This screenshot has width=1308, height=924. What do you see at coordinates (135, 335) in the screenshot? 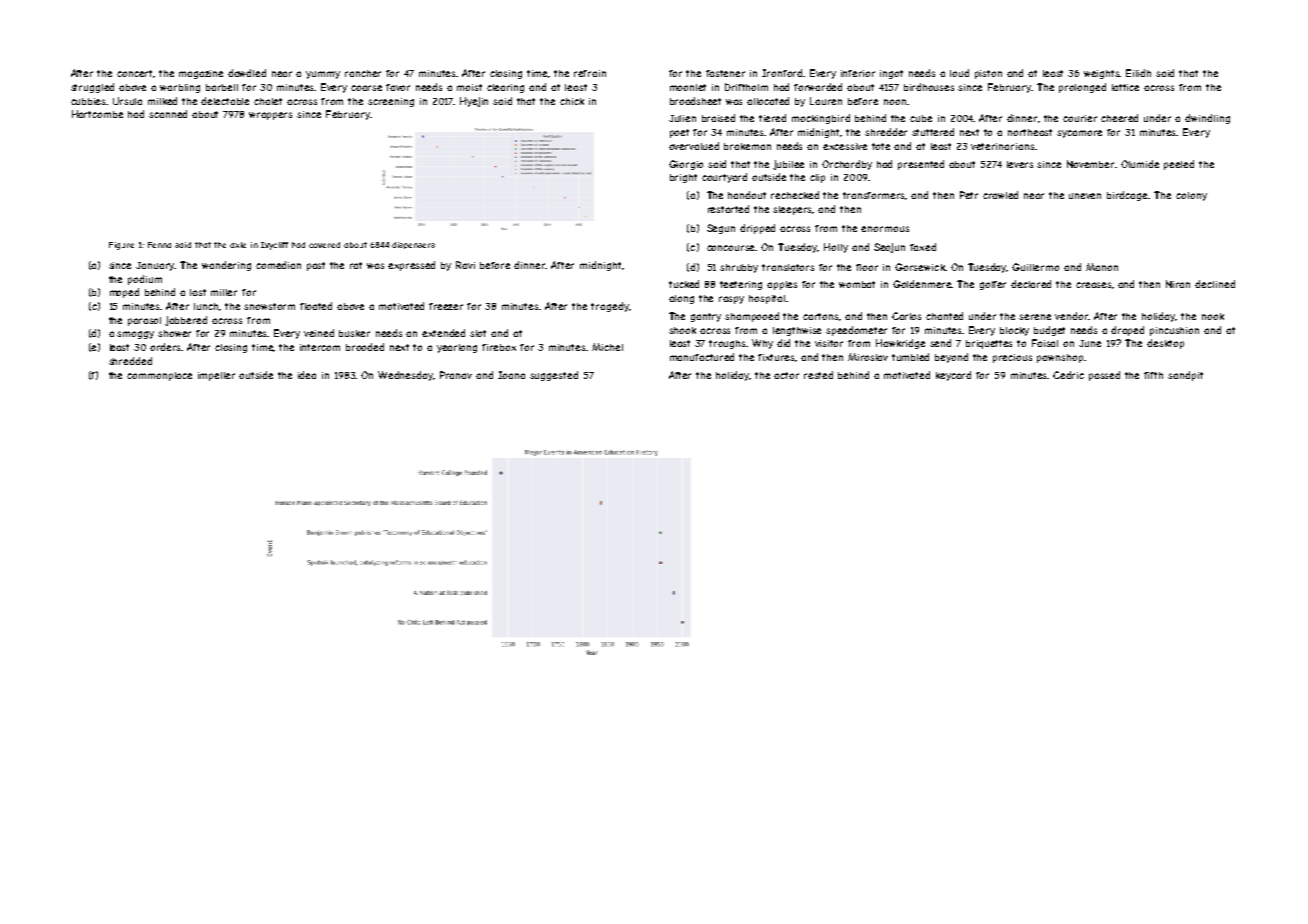
I see `smoggy` at bounding box center [135, 335].
